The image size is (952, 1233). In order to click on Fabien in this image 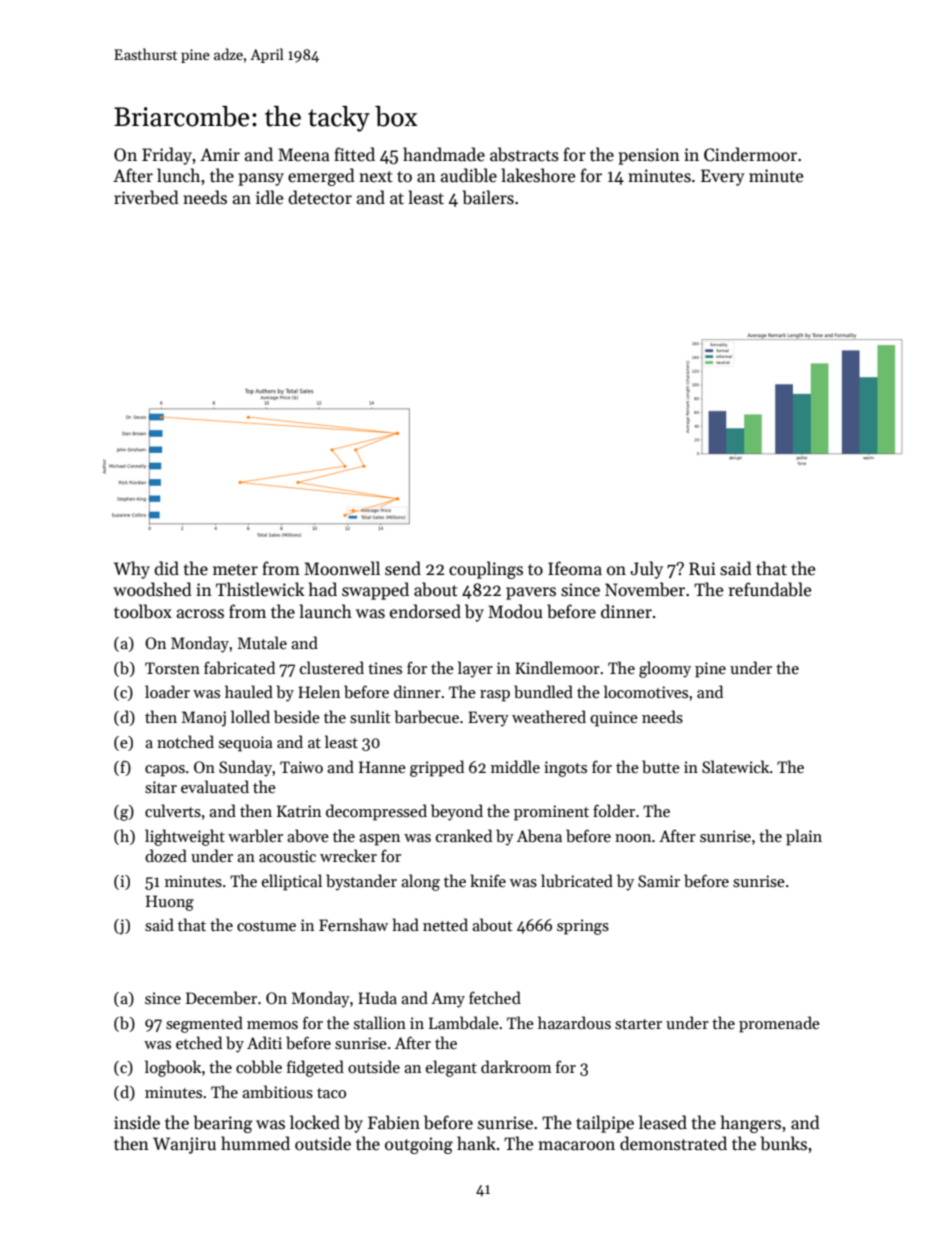, I will do `click(394, 1122)`.
